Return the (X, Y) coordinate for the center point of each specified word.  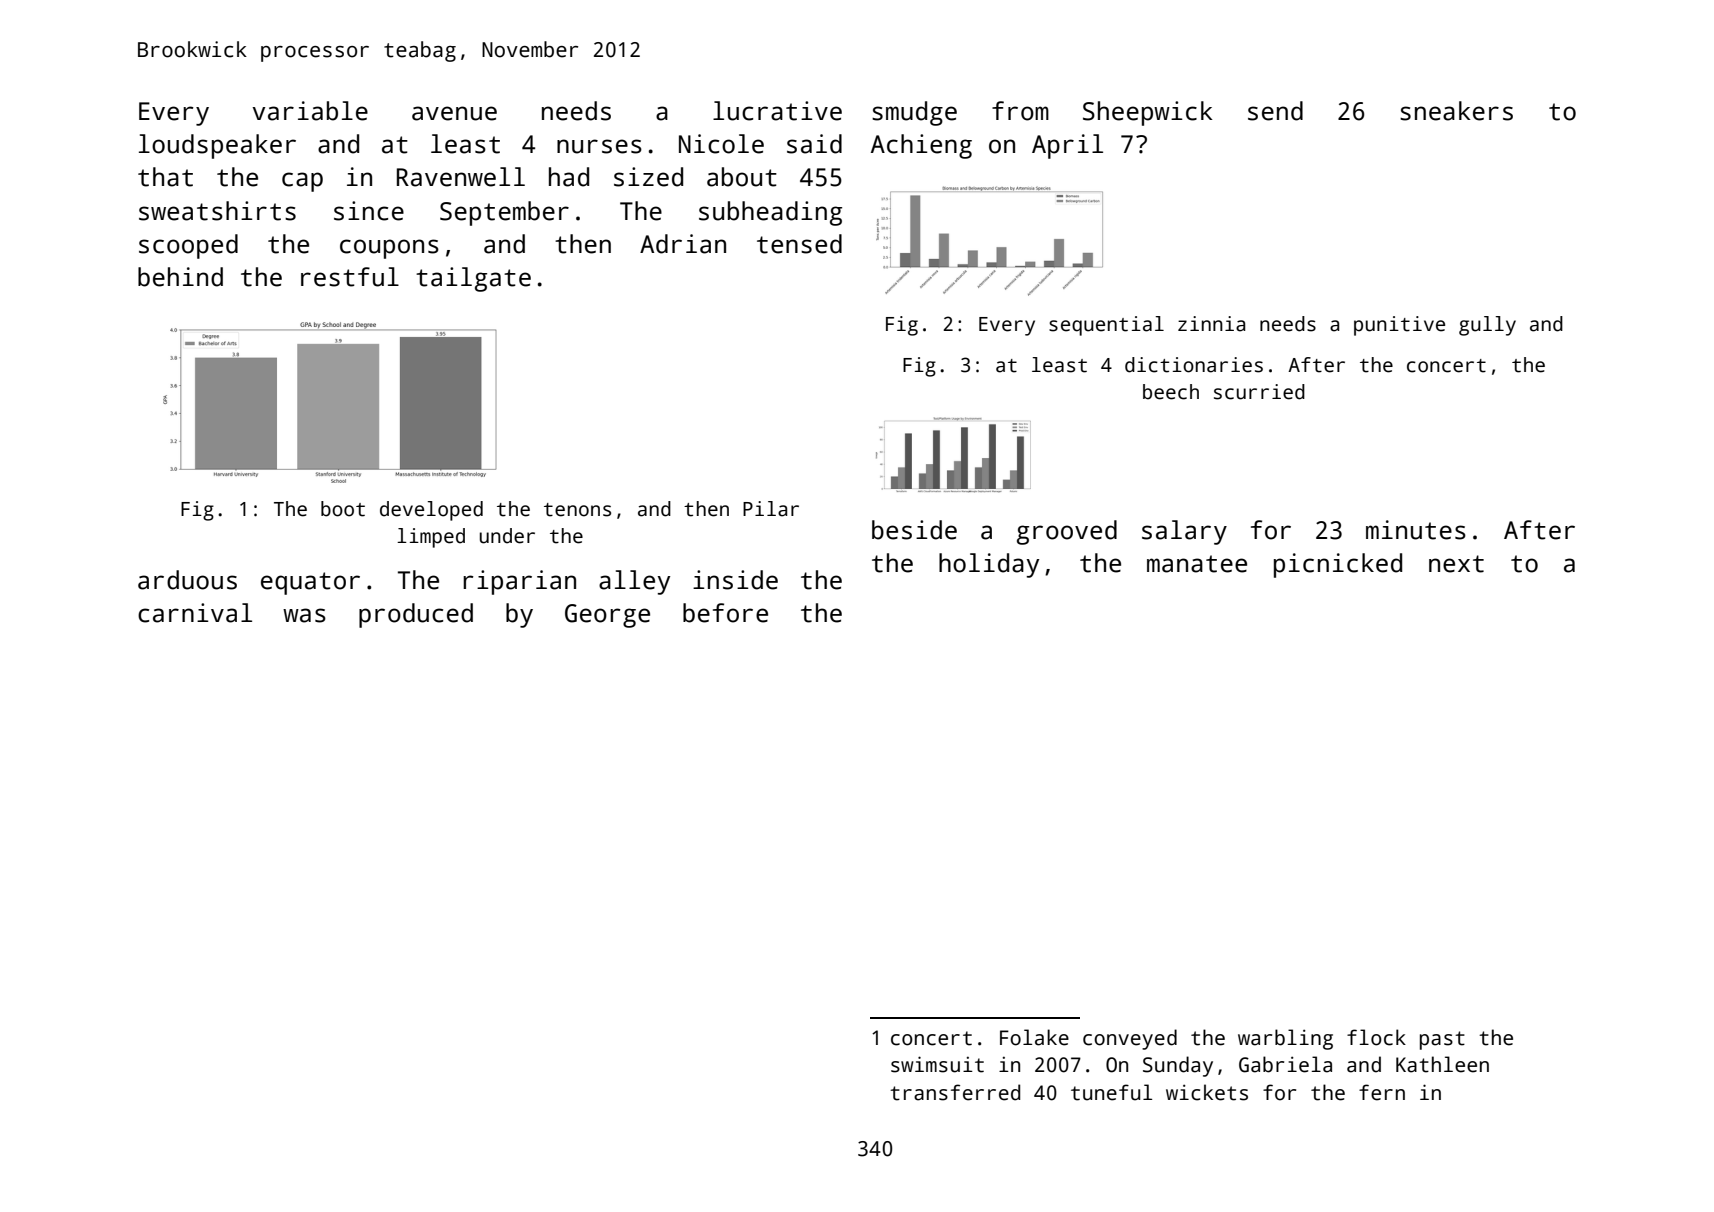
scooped (188, 246)
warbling (1285, 1039)
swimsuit (937, 1064)
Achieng (921, 146)
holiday (989, 565)
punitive (1399, 326)
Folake (1034, 1037)
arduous (187, 580)
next (1456, 564)
